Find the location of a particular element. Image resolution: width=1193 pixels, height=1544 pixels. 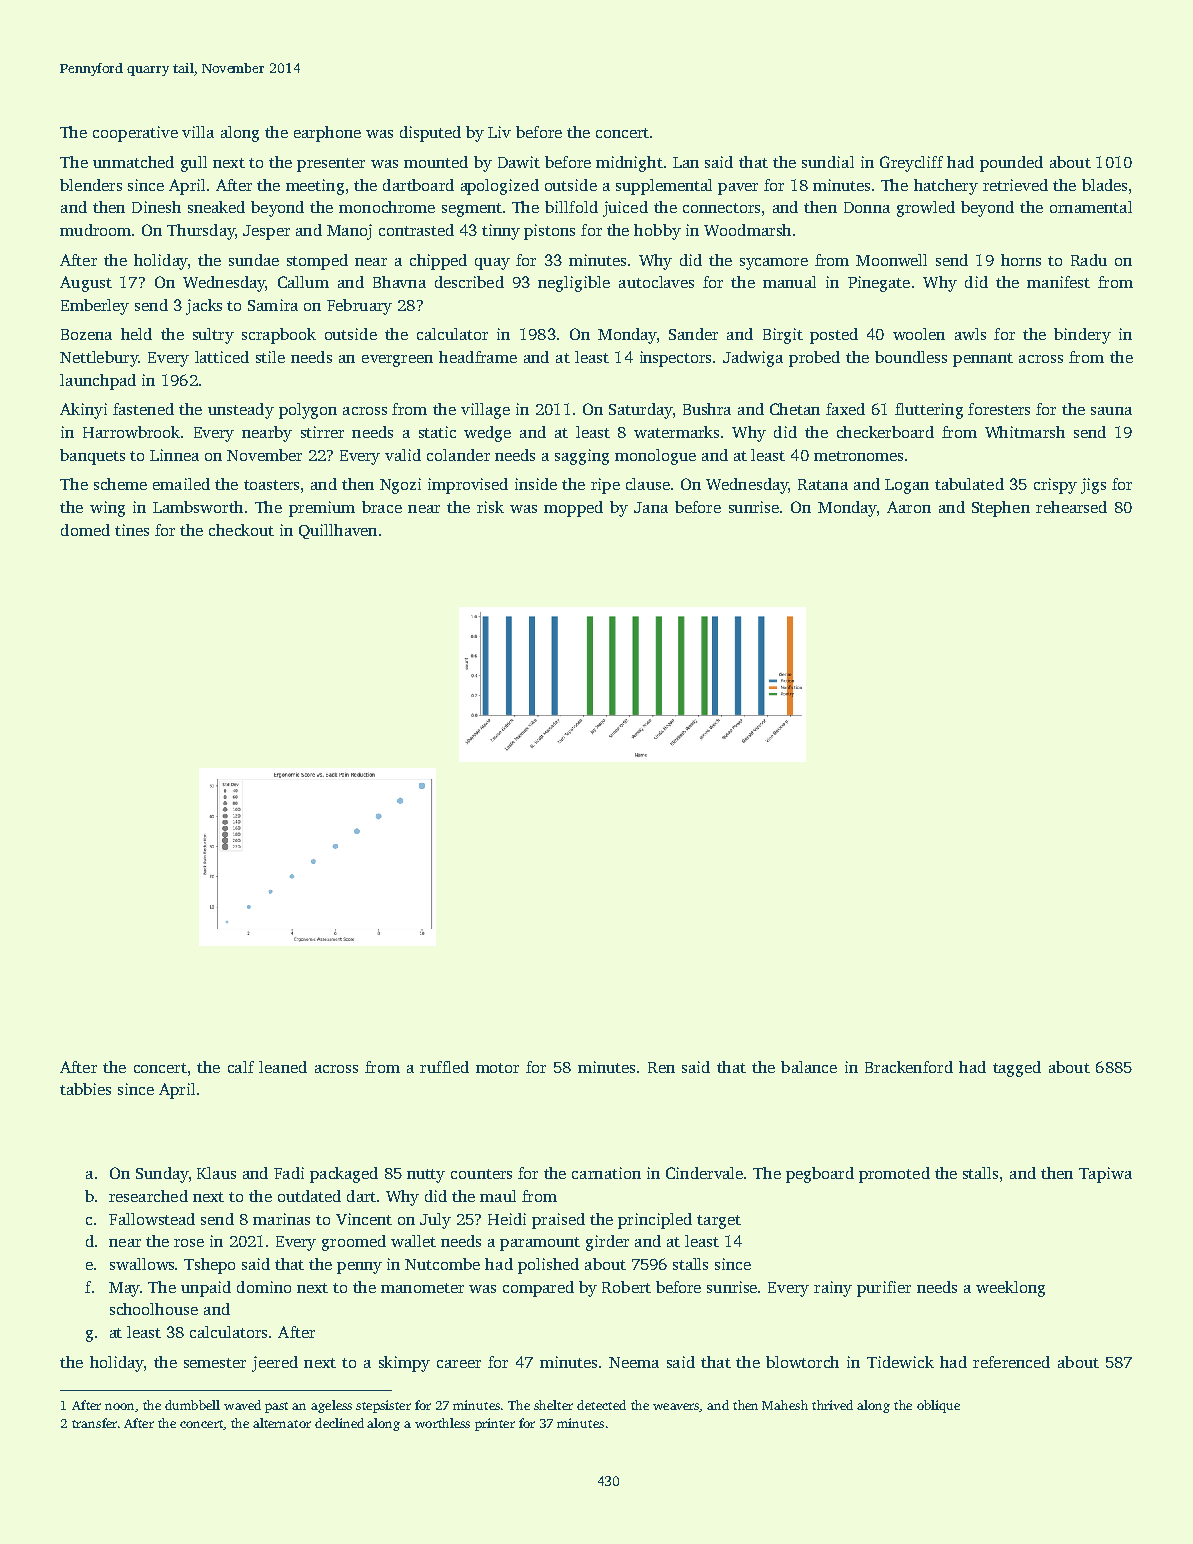

pounded is located at coordinates (1011, 164).
